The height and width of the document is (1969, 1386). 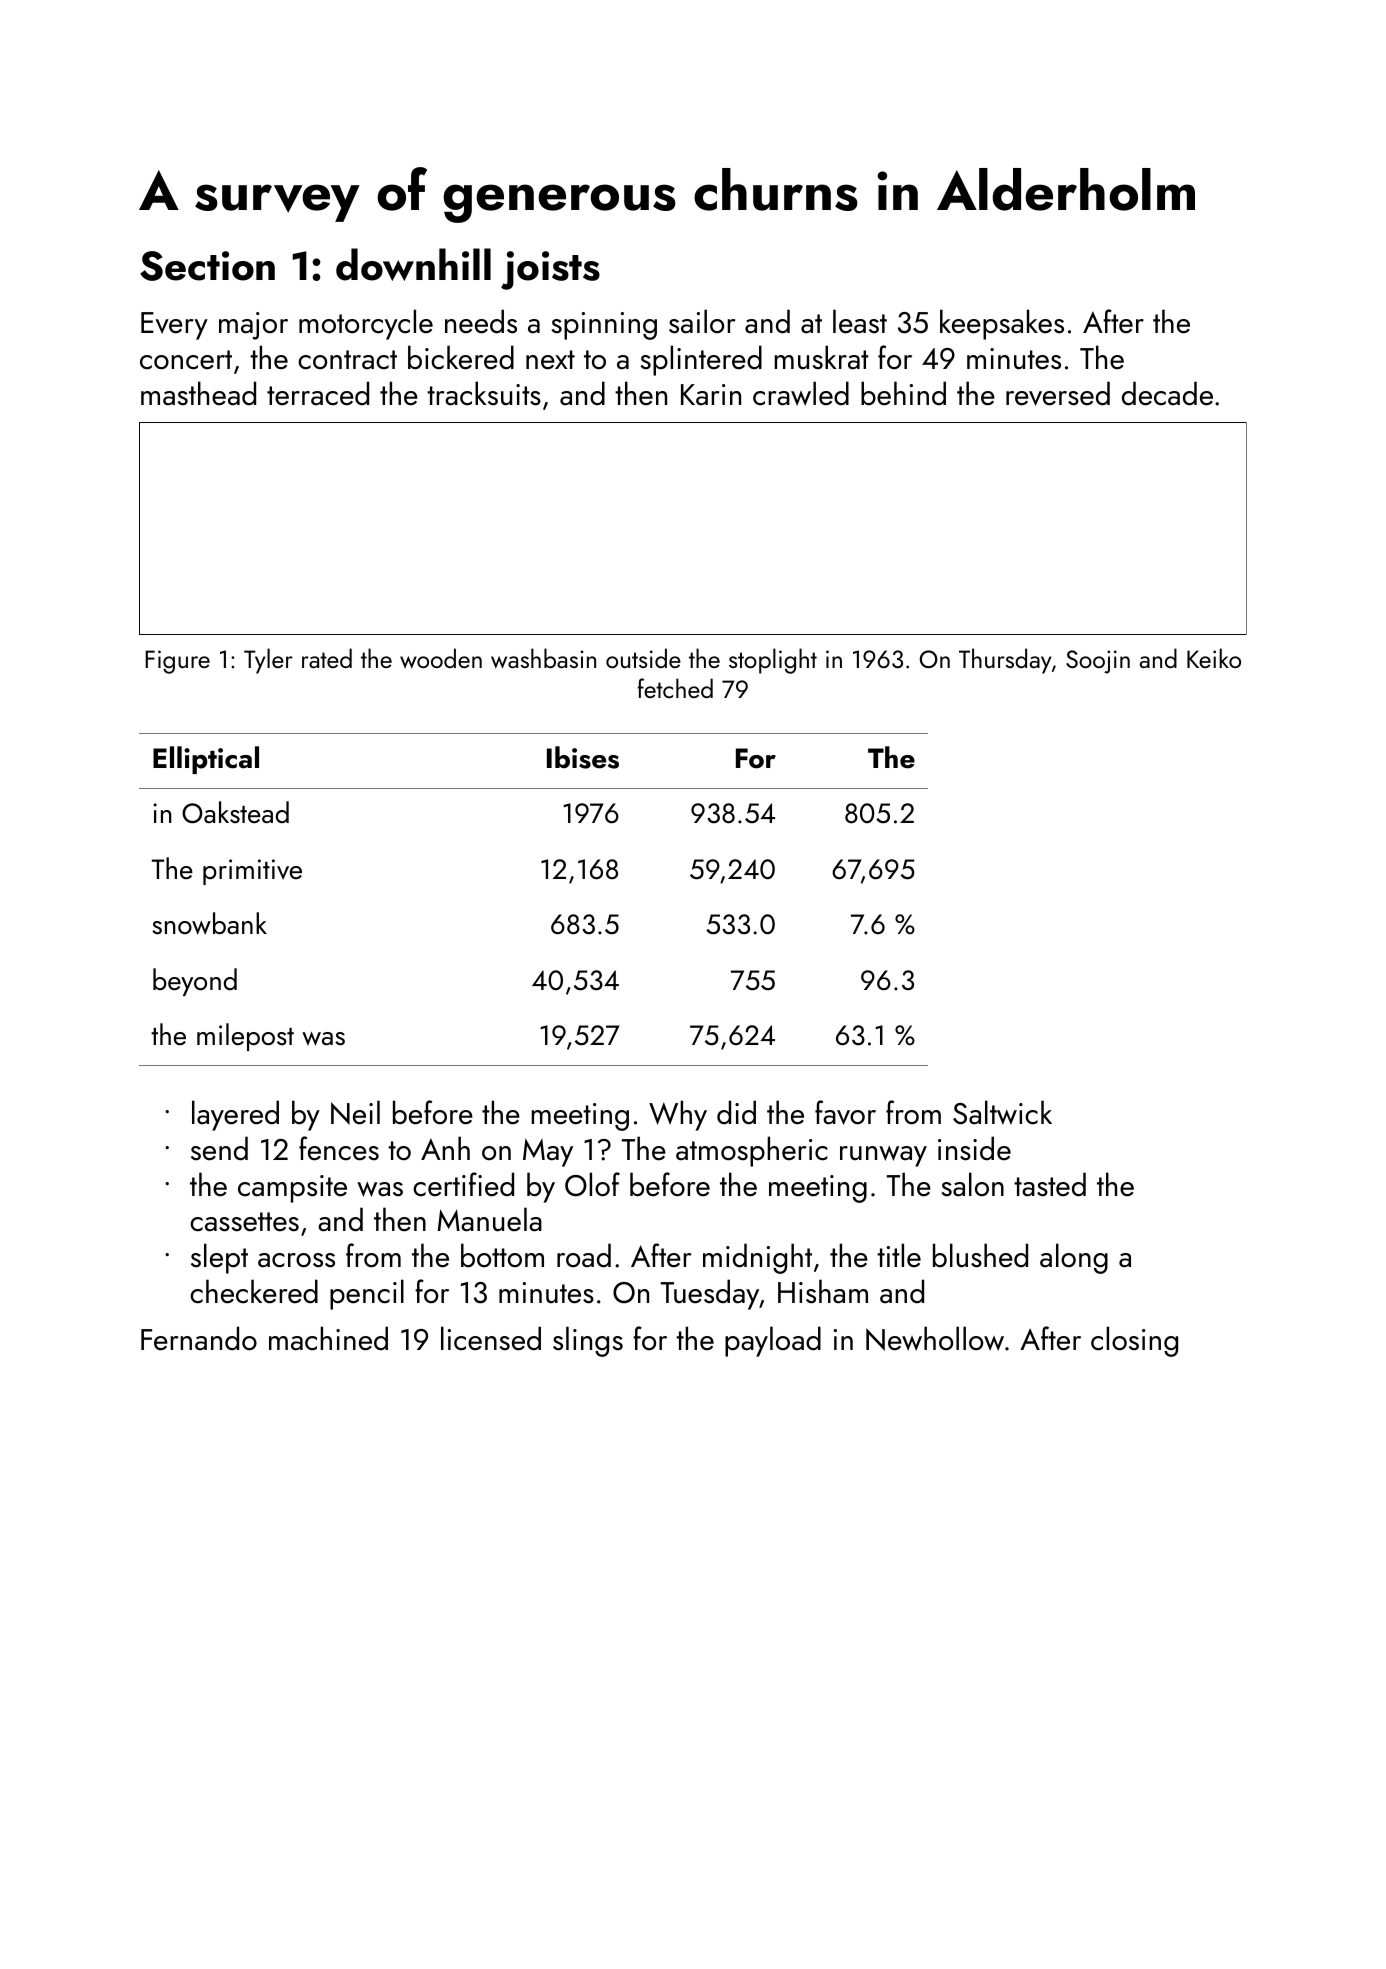 What do you see at coordinates (980, 1255) in the document?
I see `blushed` at bounding box center [980, 1255].
